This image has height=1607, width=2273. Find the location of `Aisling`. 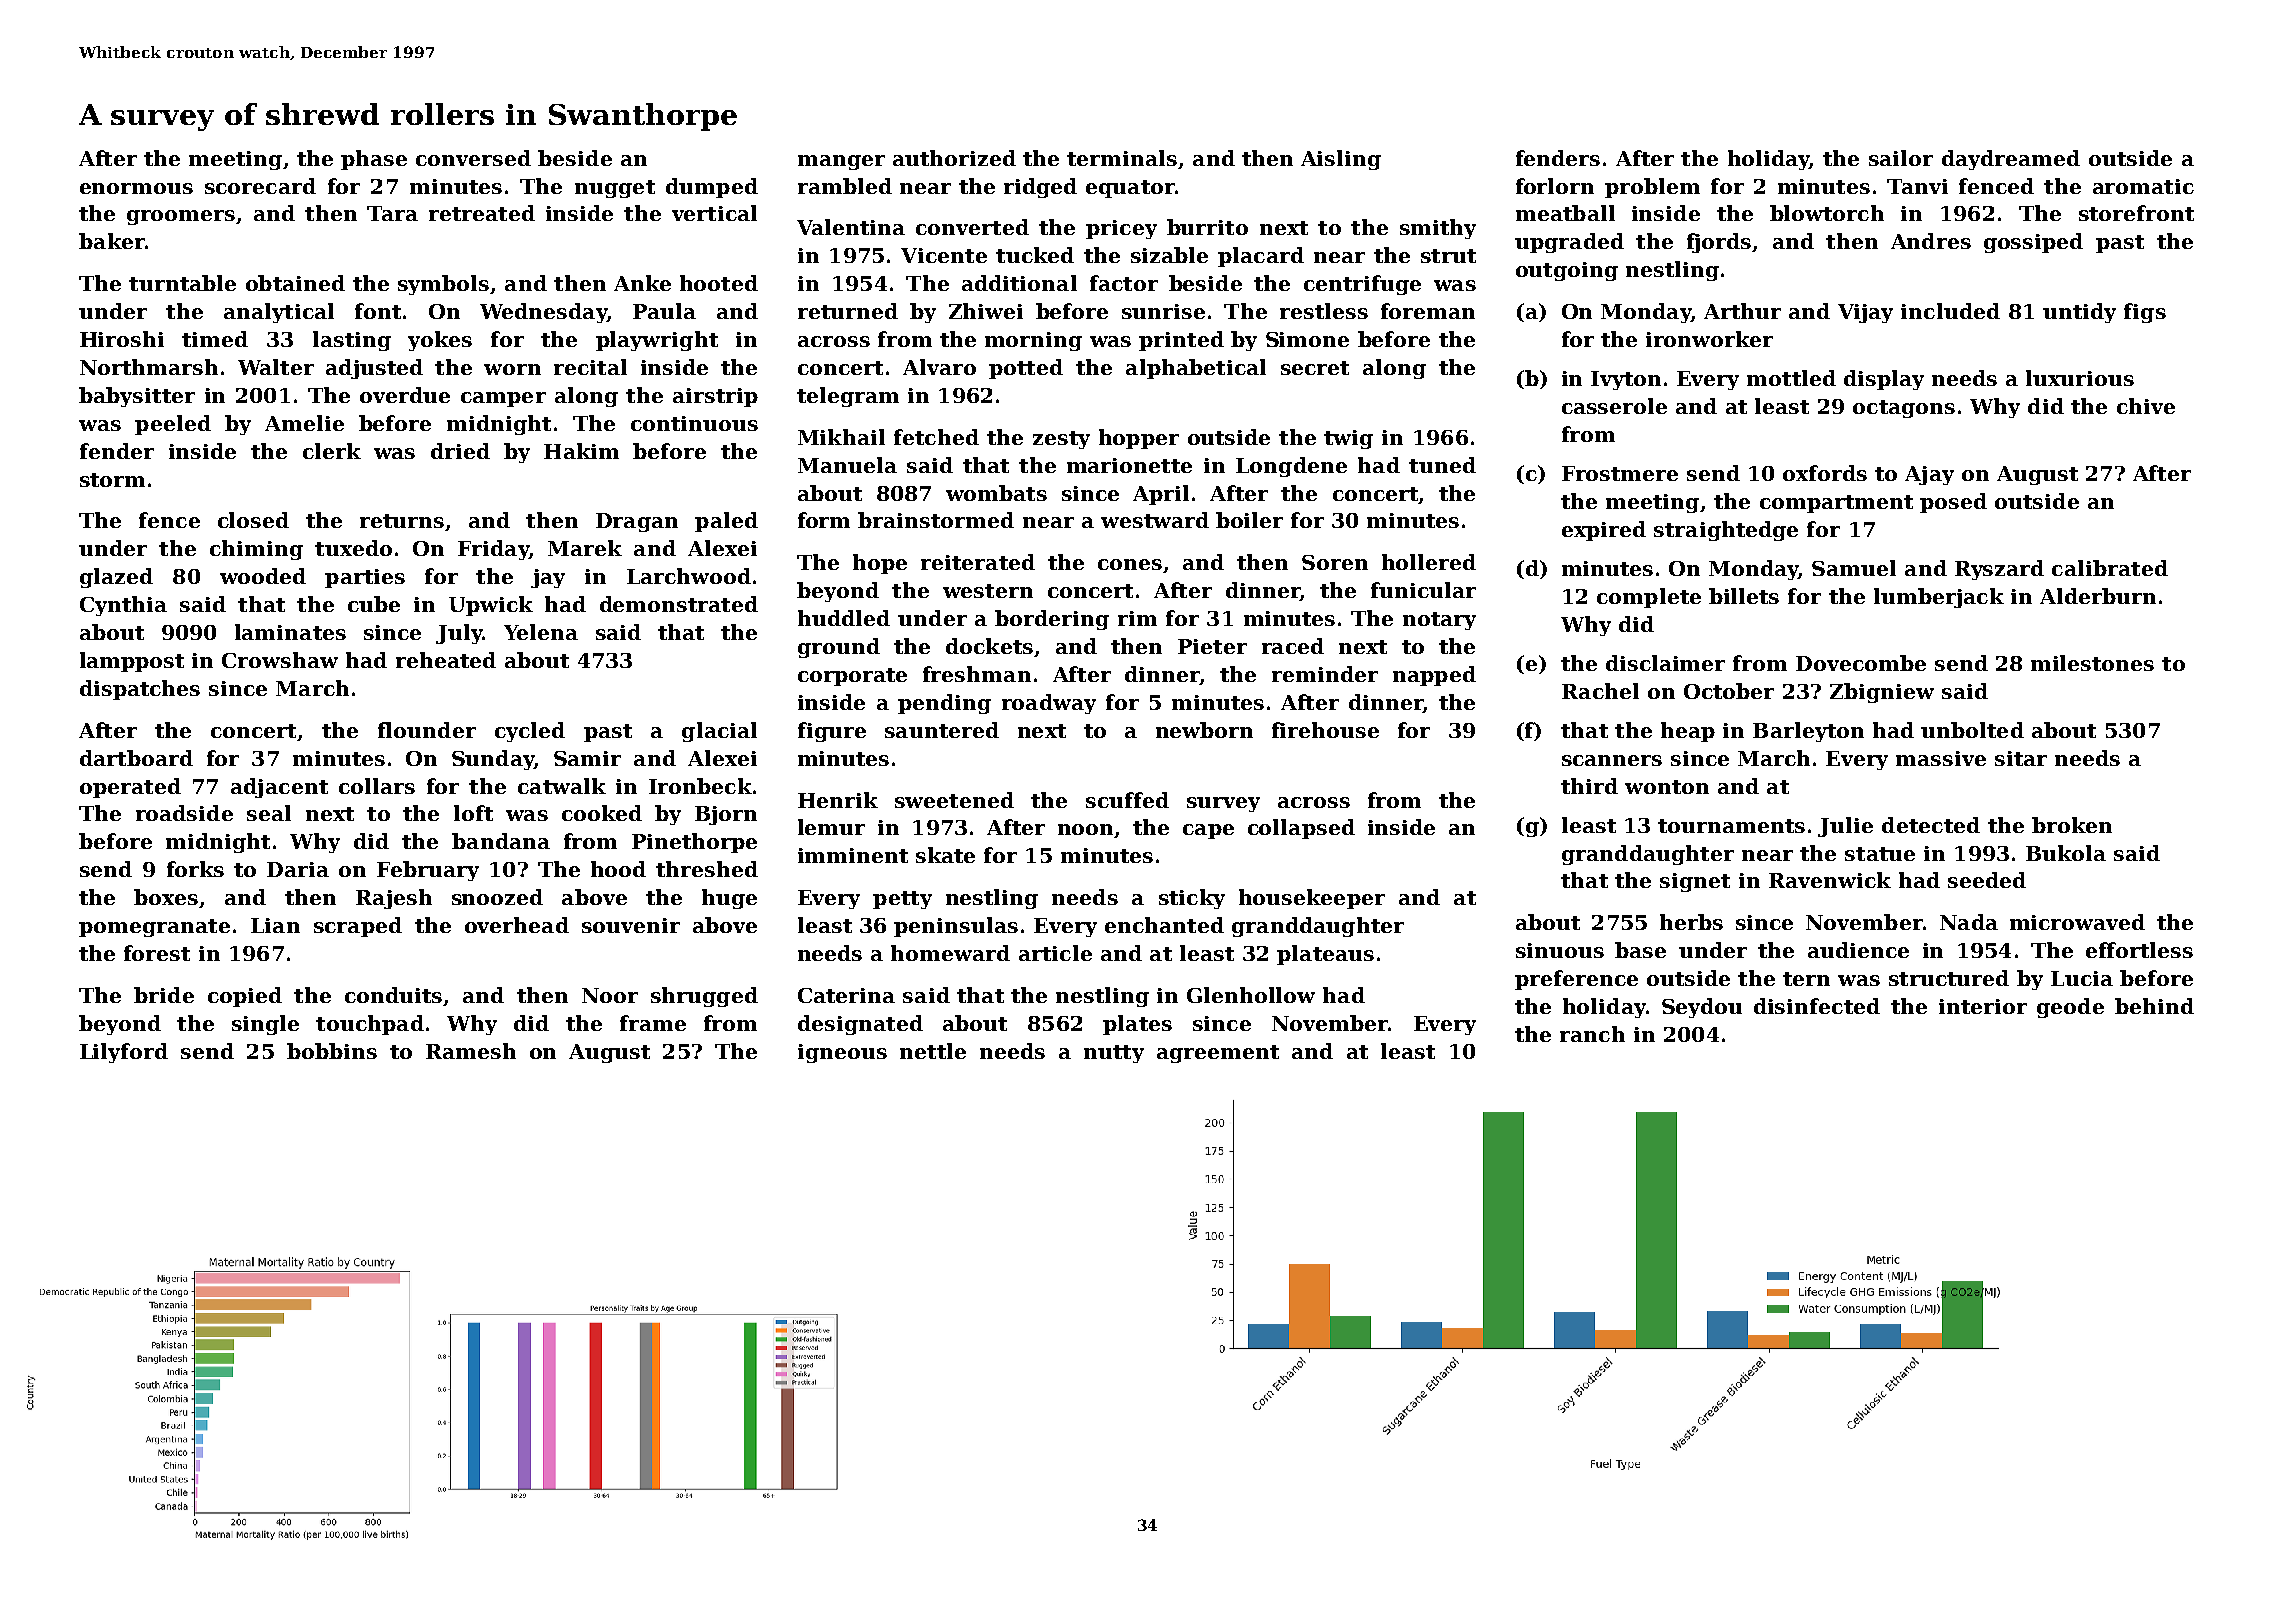

Aisling is located at coordinates (1341, 160).
